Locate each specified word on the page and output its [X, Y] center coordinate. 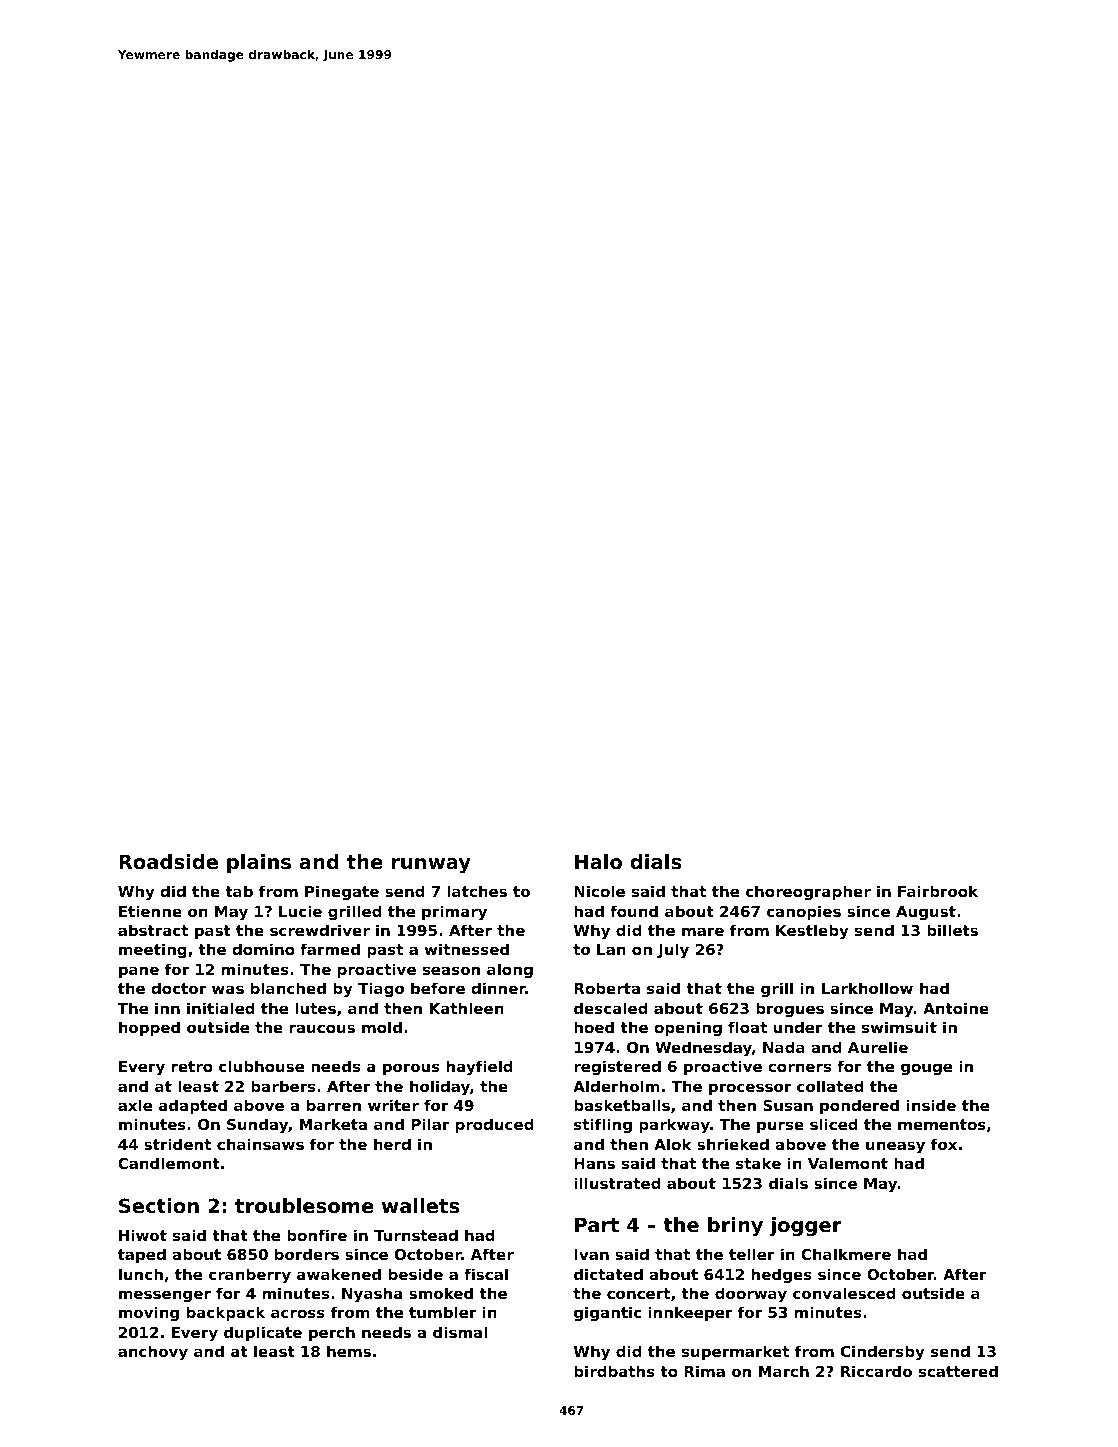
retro [192, 1066]
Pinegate [342, 892]
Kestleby [812, 932]
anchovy [153, 1353]
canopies [804, 912]
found [634, 911]
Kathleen [467, 1008]
